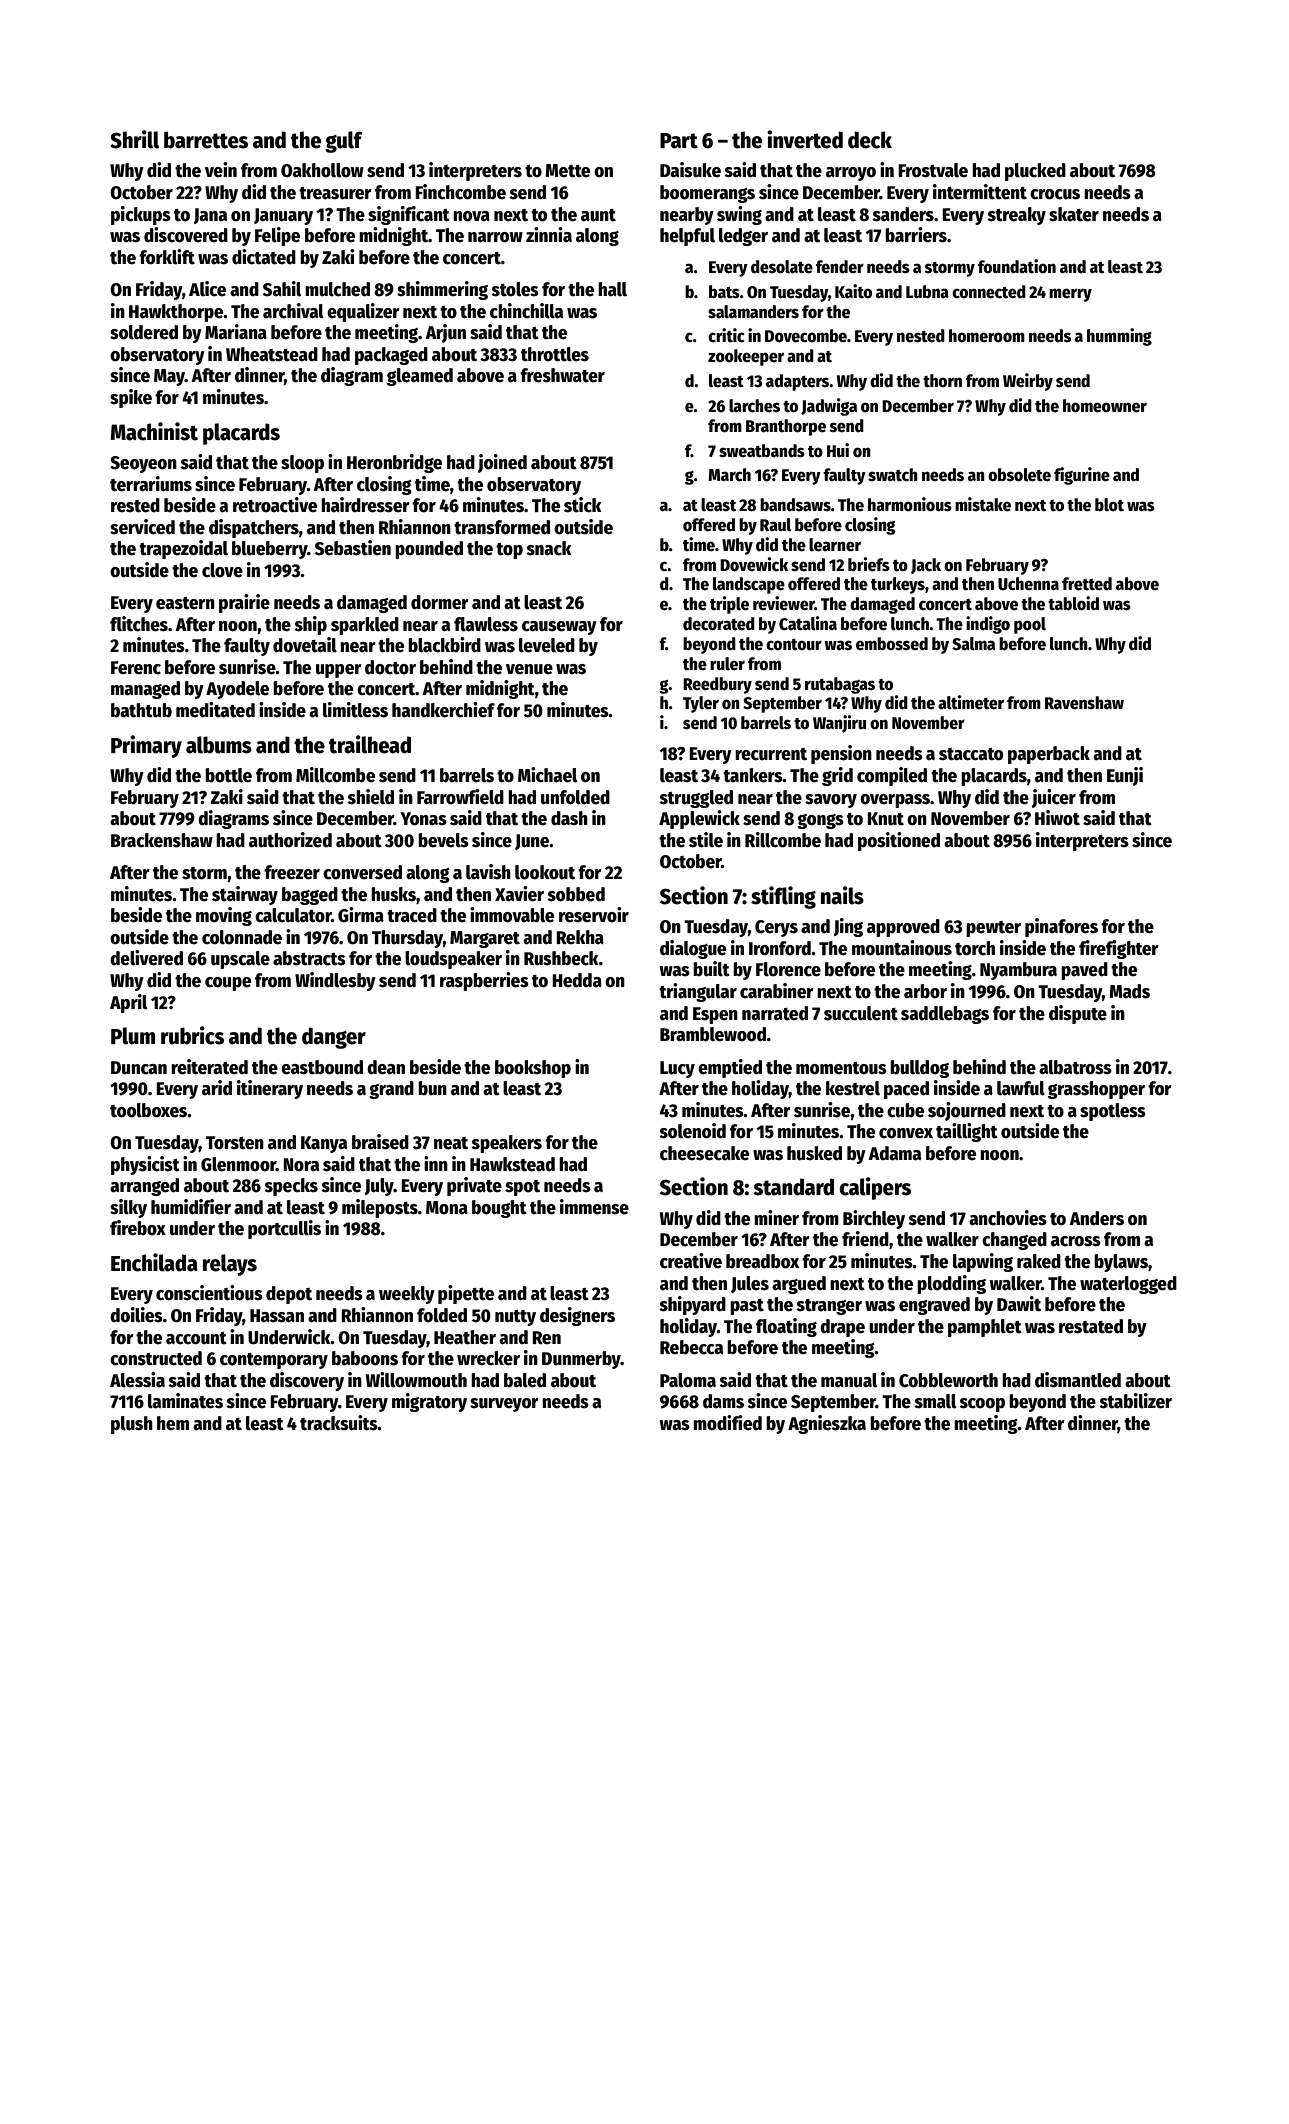  I want to click on restated, so click(1091, 1326).
